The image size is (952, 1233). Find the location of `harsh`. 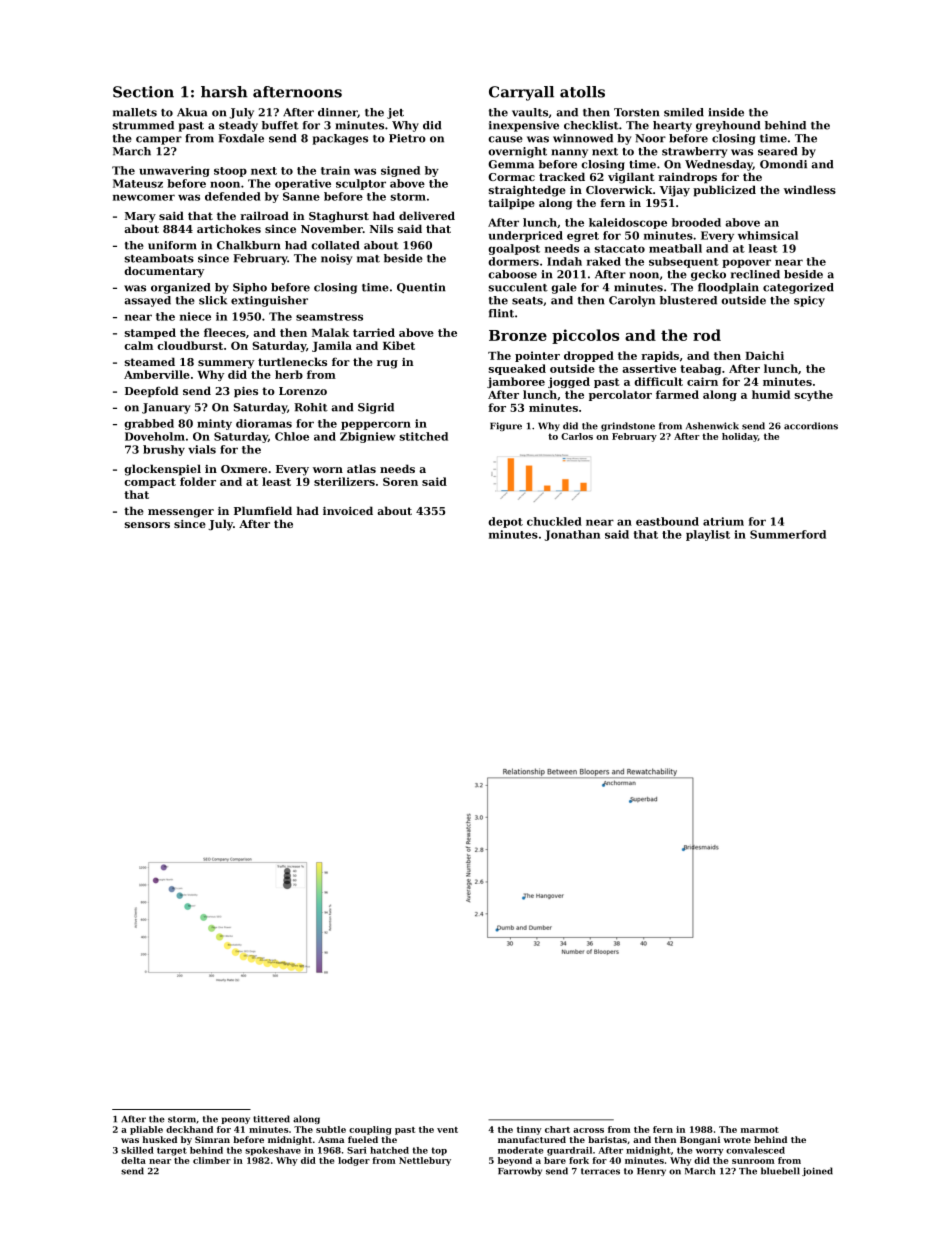

harsh is located at coordinates (224, 92).
